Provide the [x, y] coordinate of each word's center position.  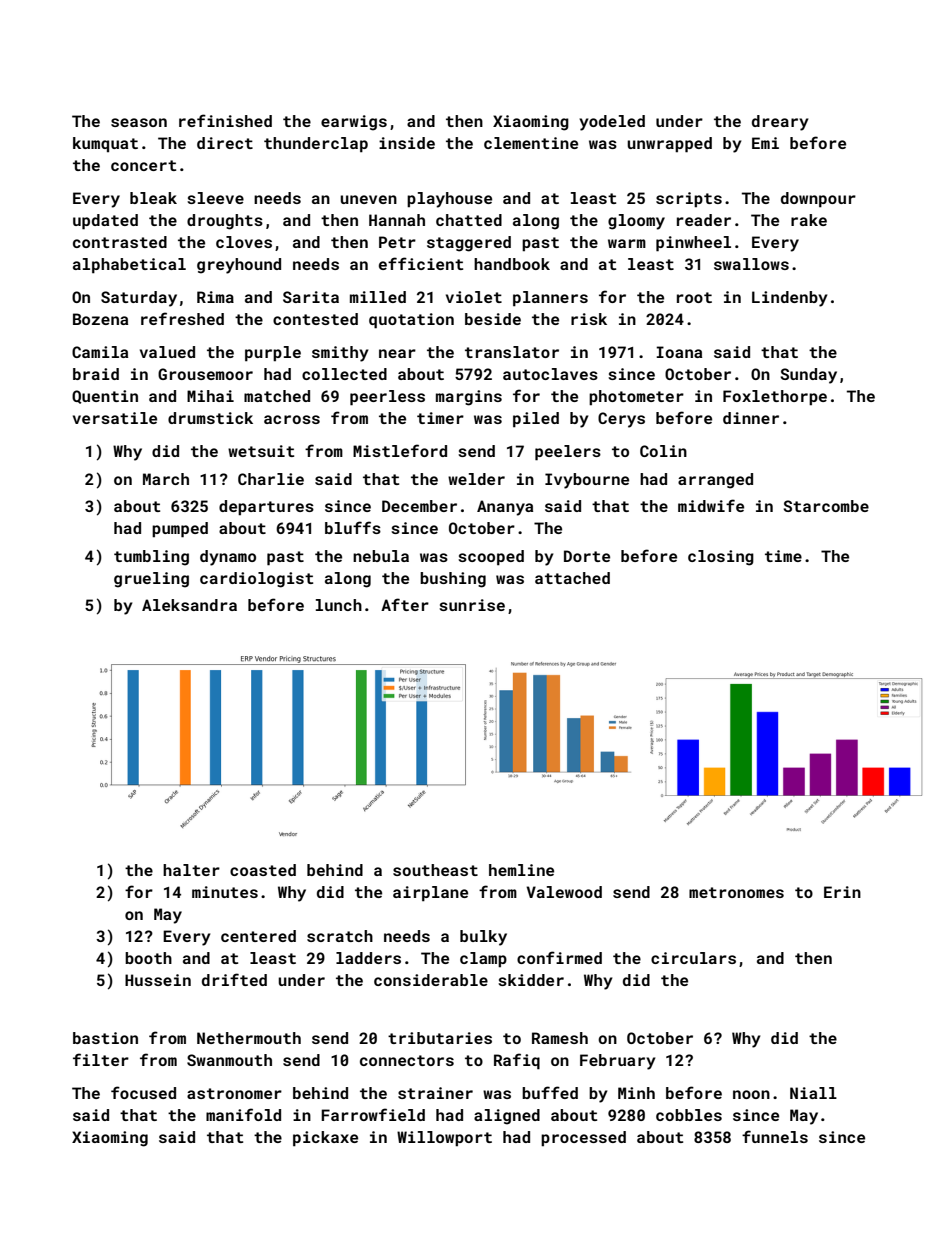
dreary [780, 123]
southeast [435, 870]
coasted [263, 870]
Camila [100, 352]
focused [143, 1092]
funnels [775, 1136]
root [694, 297]
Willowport [444, 1138]
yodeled [612, 123]
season [139, 122]
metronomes [736, 892]
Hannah [397, 220]
